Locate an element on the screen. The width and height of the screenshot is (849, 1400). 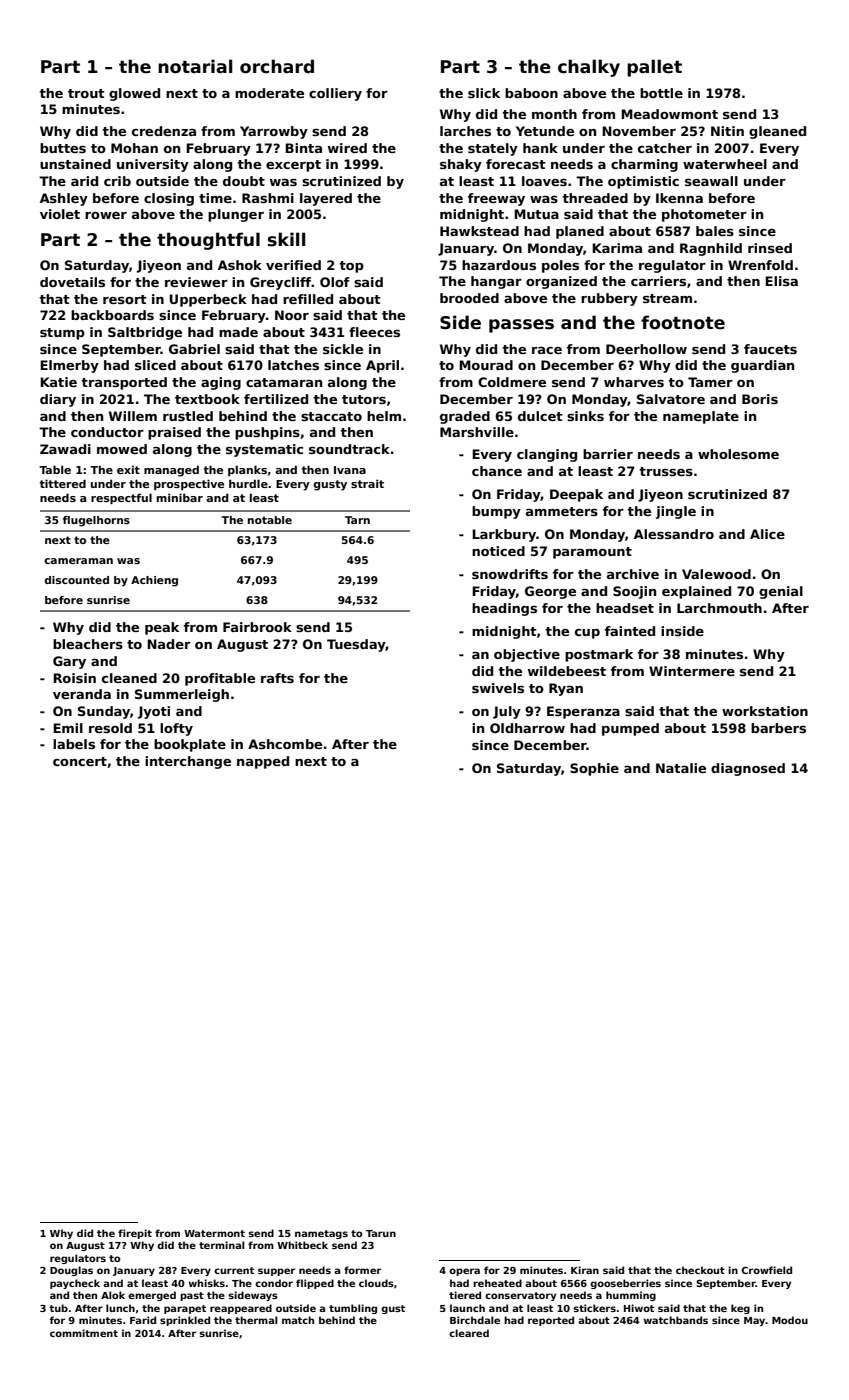
notarial is located at coordinates (195, 66).
